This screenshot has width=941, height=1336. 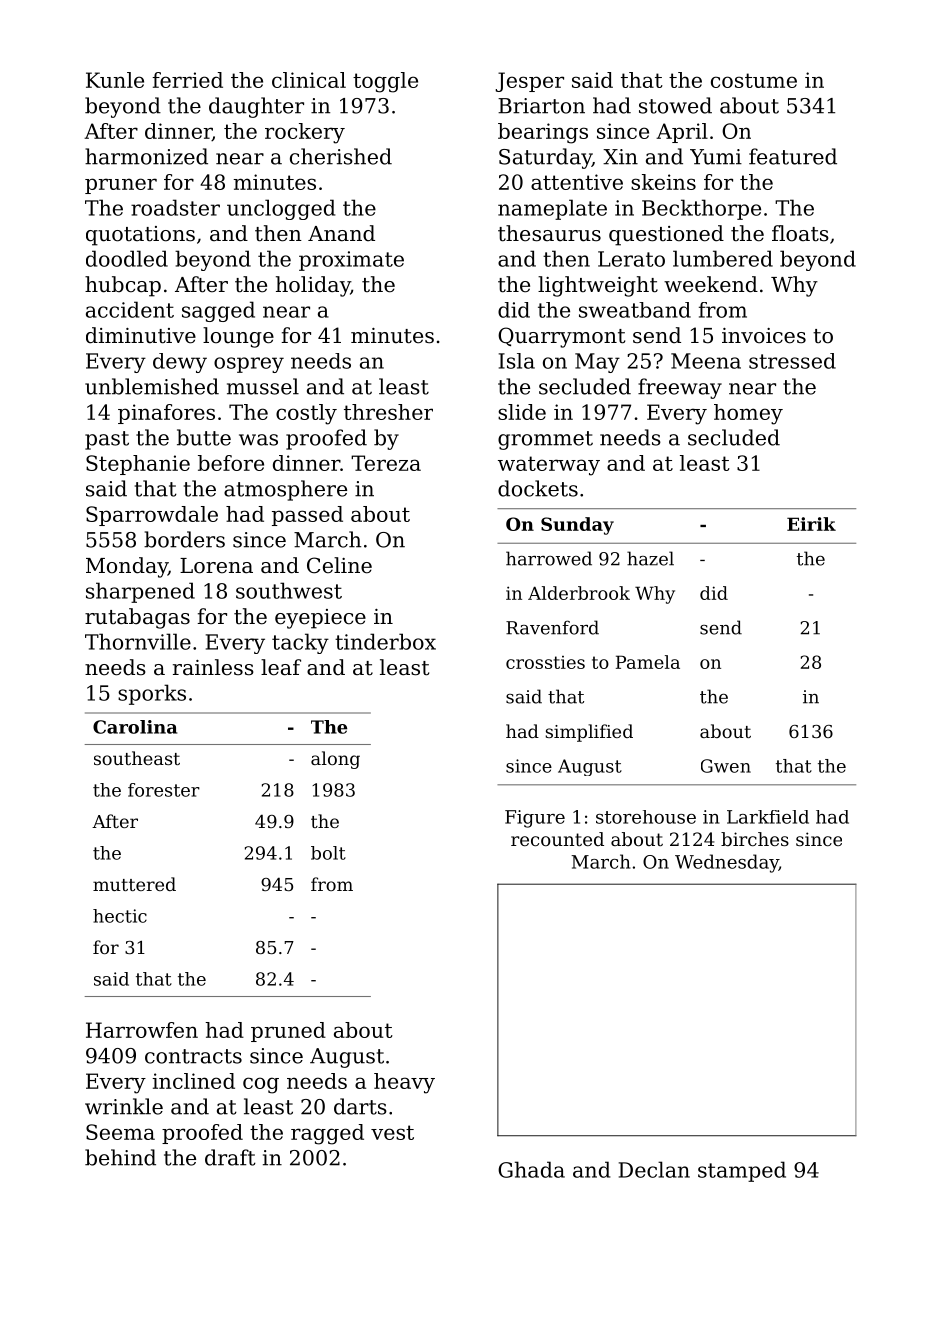 I want to click on stressed, so click(x=792, y=361).
